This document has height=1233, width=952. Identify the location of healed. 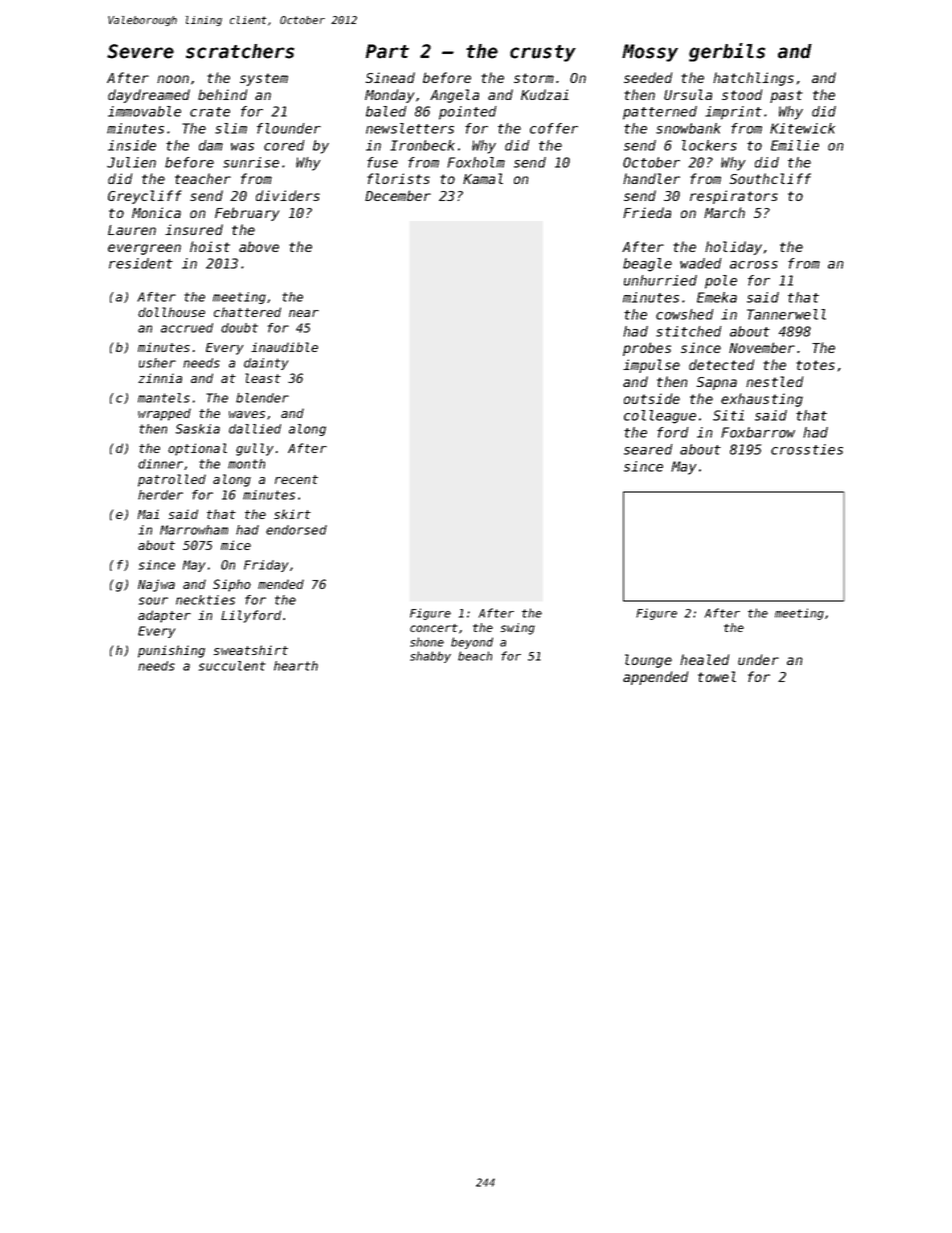
(704, 659).
